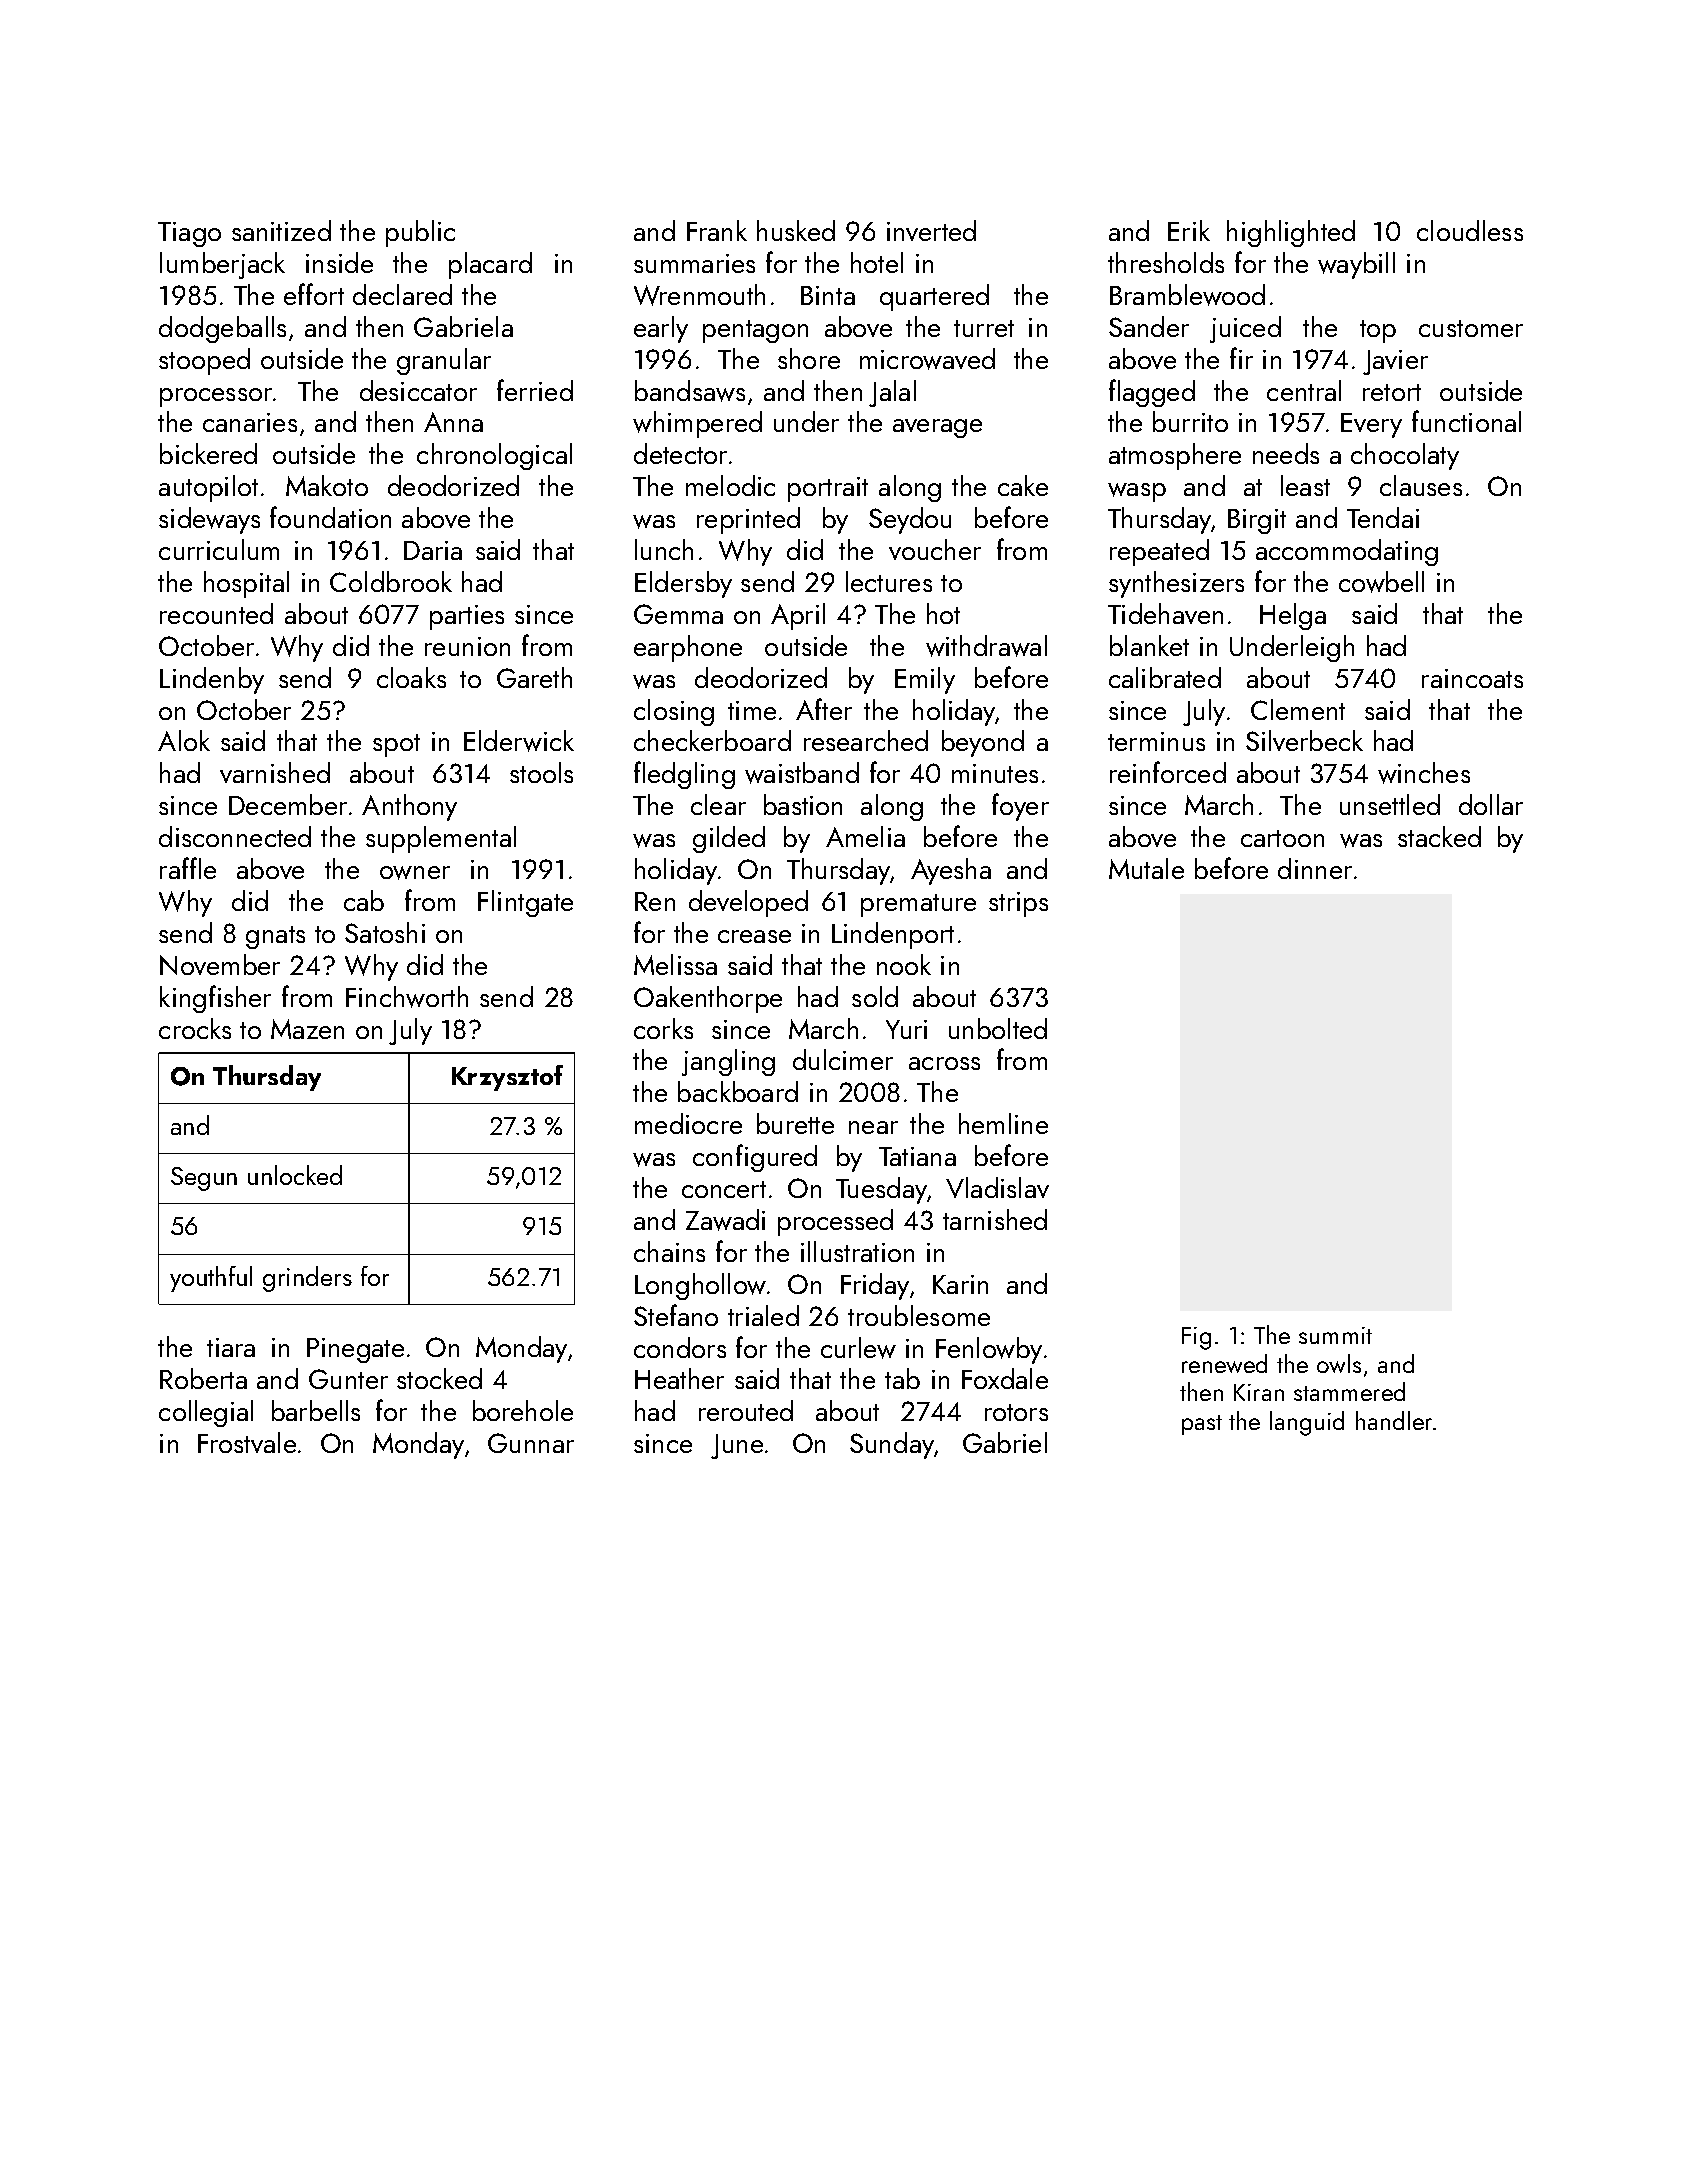 Image resolution: width=1683 pixels, height=2178 pixels. I want to click on pentagon, so click(755, 331).
